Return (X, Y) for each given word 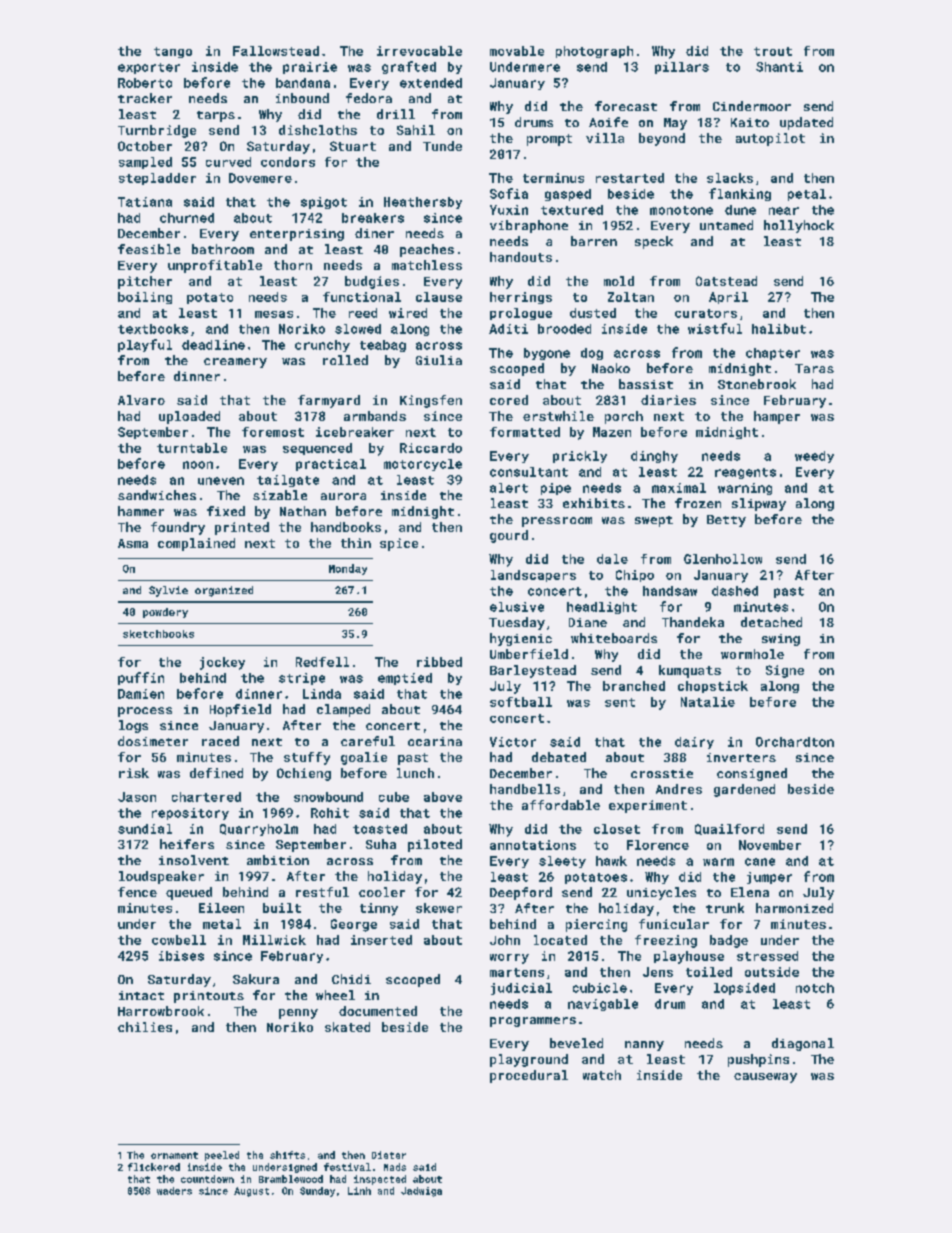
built (282, 908)
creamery (235, 363)
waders (174, 1191)
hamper (777, 417)
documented (378, 1011)
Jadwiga (421, 1192)
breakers (373, 218)
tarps (216, 116)
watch (602, 1075)
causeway (765, 1078)
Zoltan (631, 297)
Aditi (508, 329)
